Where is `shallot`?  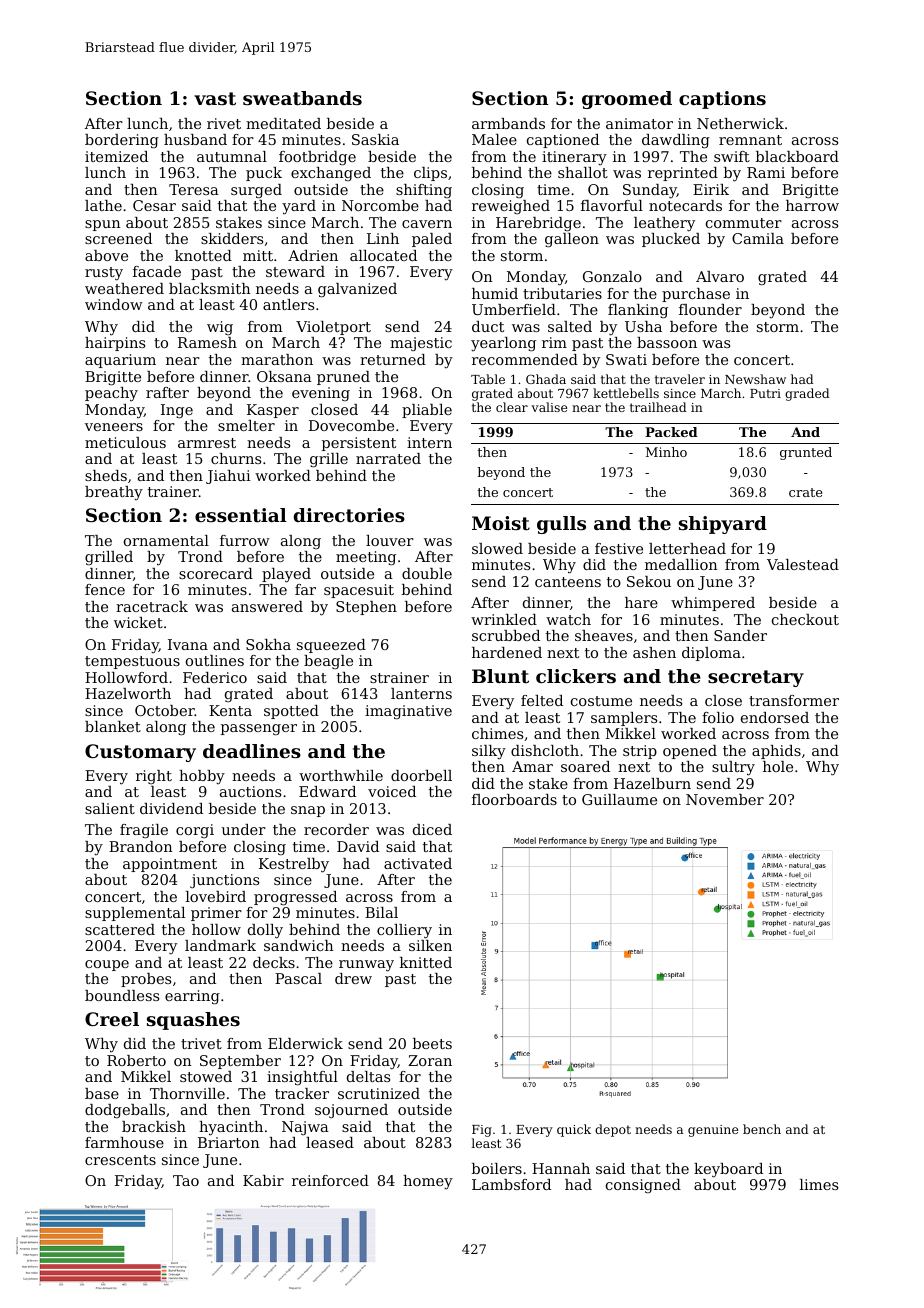 shallot is located at coordinates (583, 172).
